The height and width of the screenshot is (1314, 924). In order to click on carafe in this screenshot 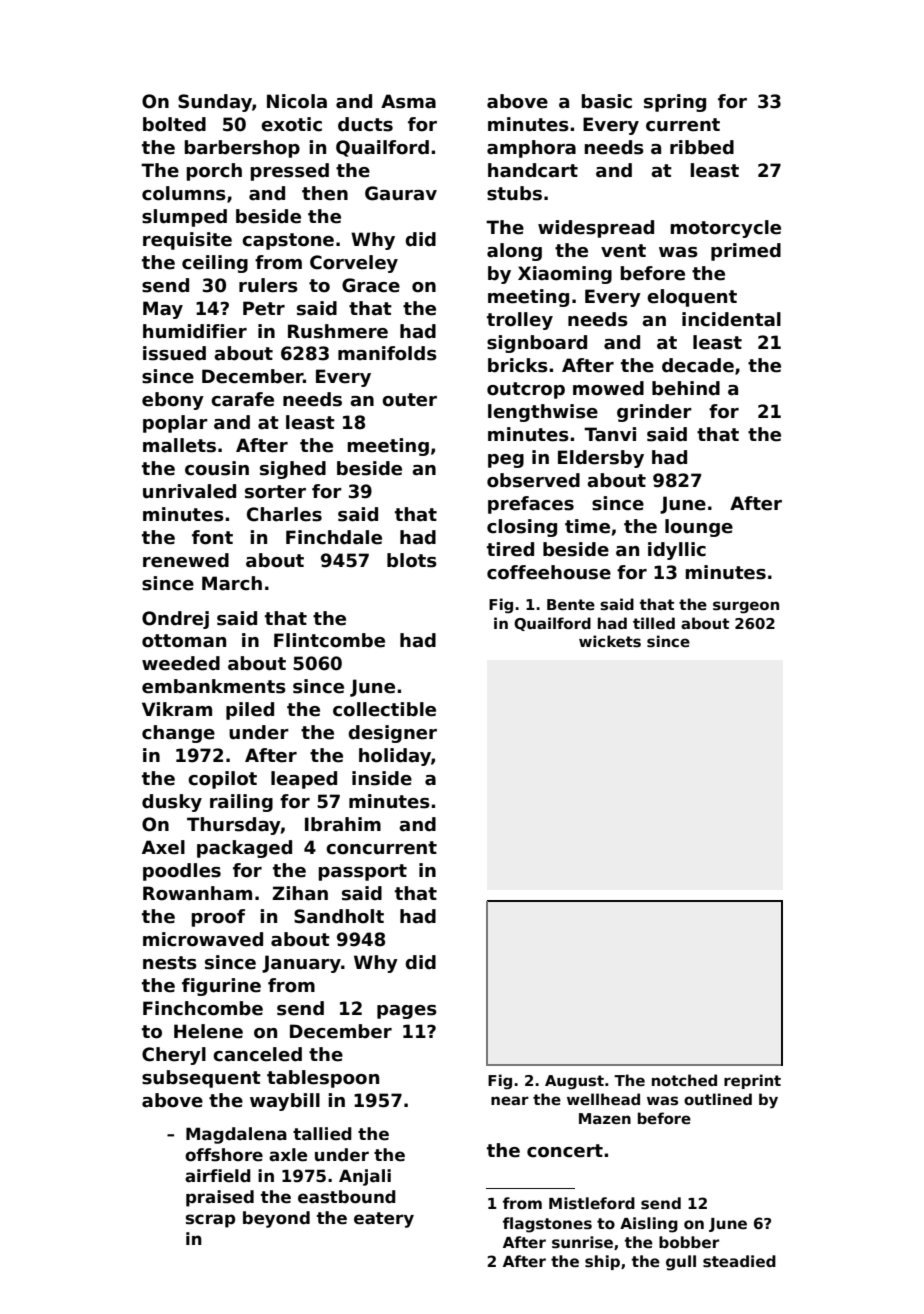, I will do `click(242, 399)`.
